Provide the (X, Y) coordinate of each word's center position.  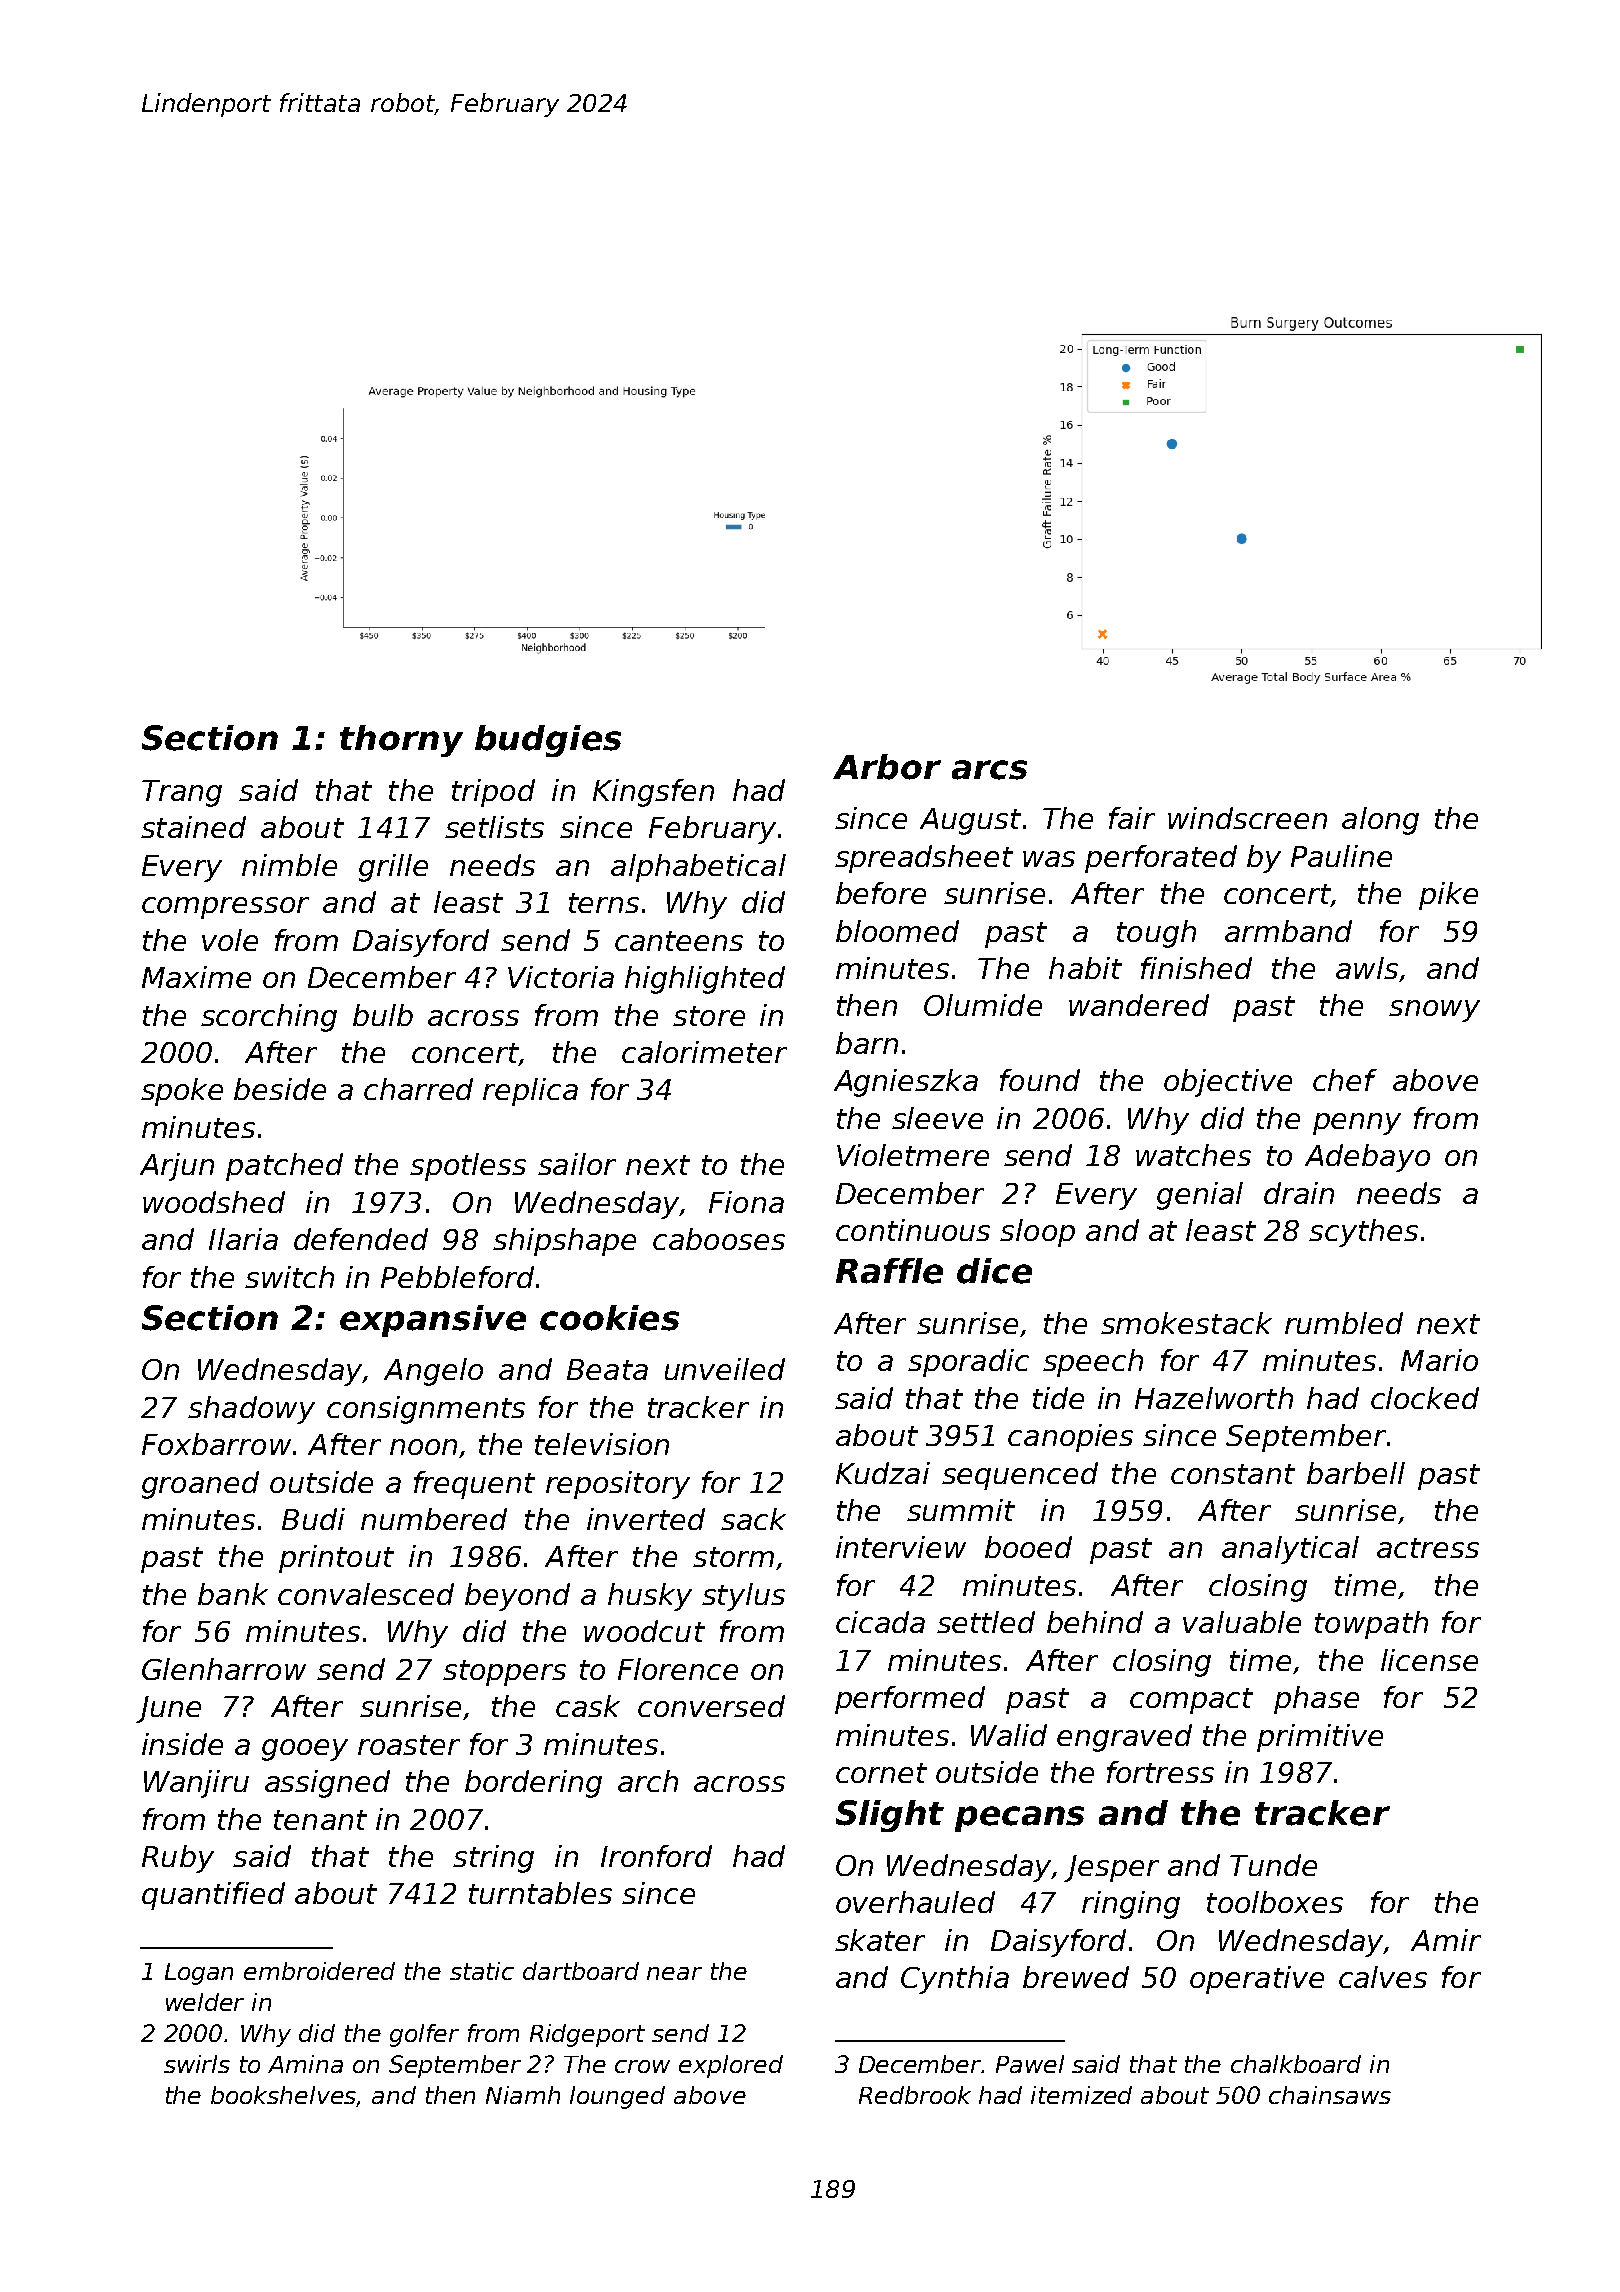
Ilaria (243, 1239)
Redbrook (915, 2095)
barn (867, 1043)
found (1040, 1080)
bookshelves (284, 2096)
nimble (289, 865)
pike (1448, 896)
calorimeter (704, 1052)
